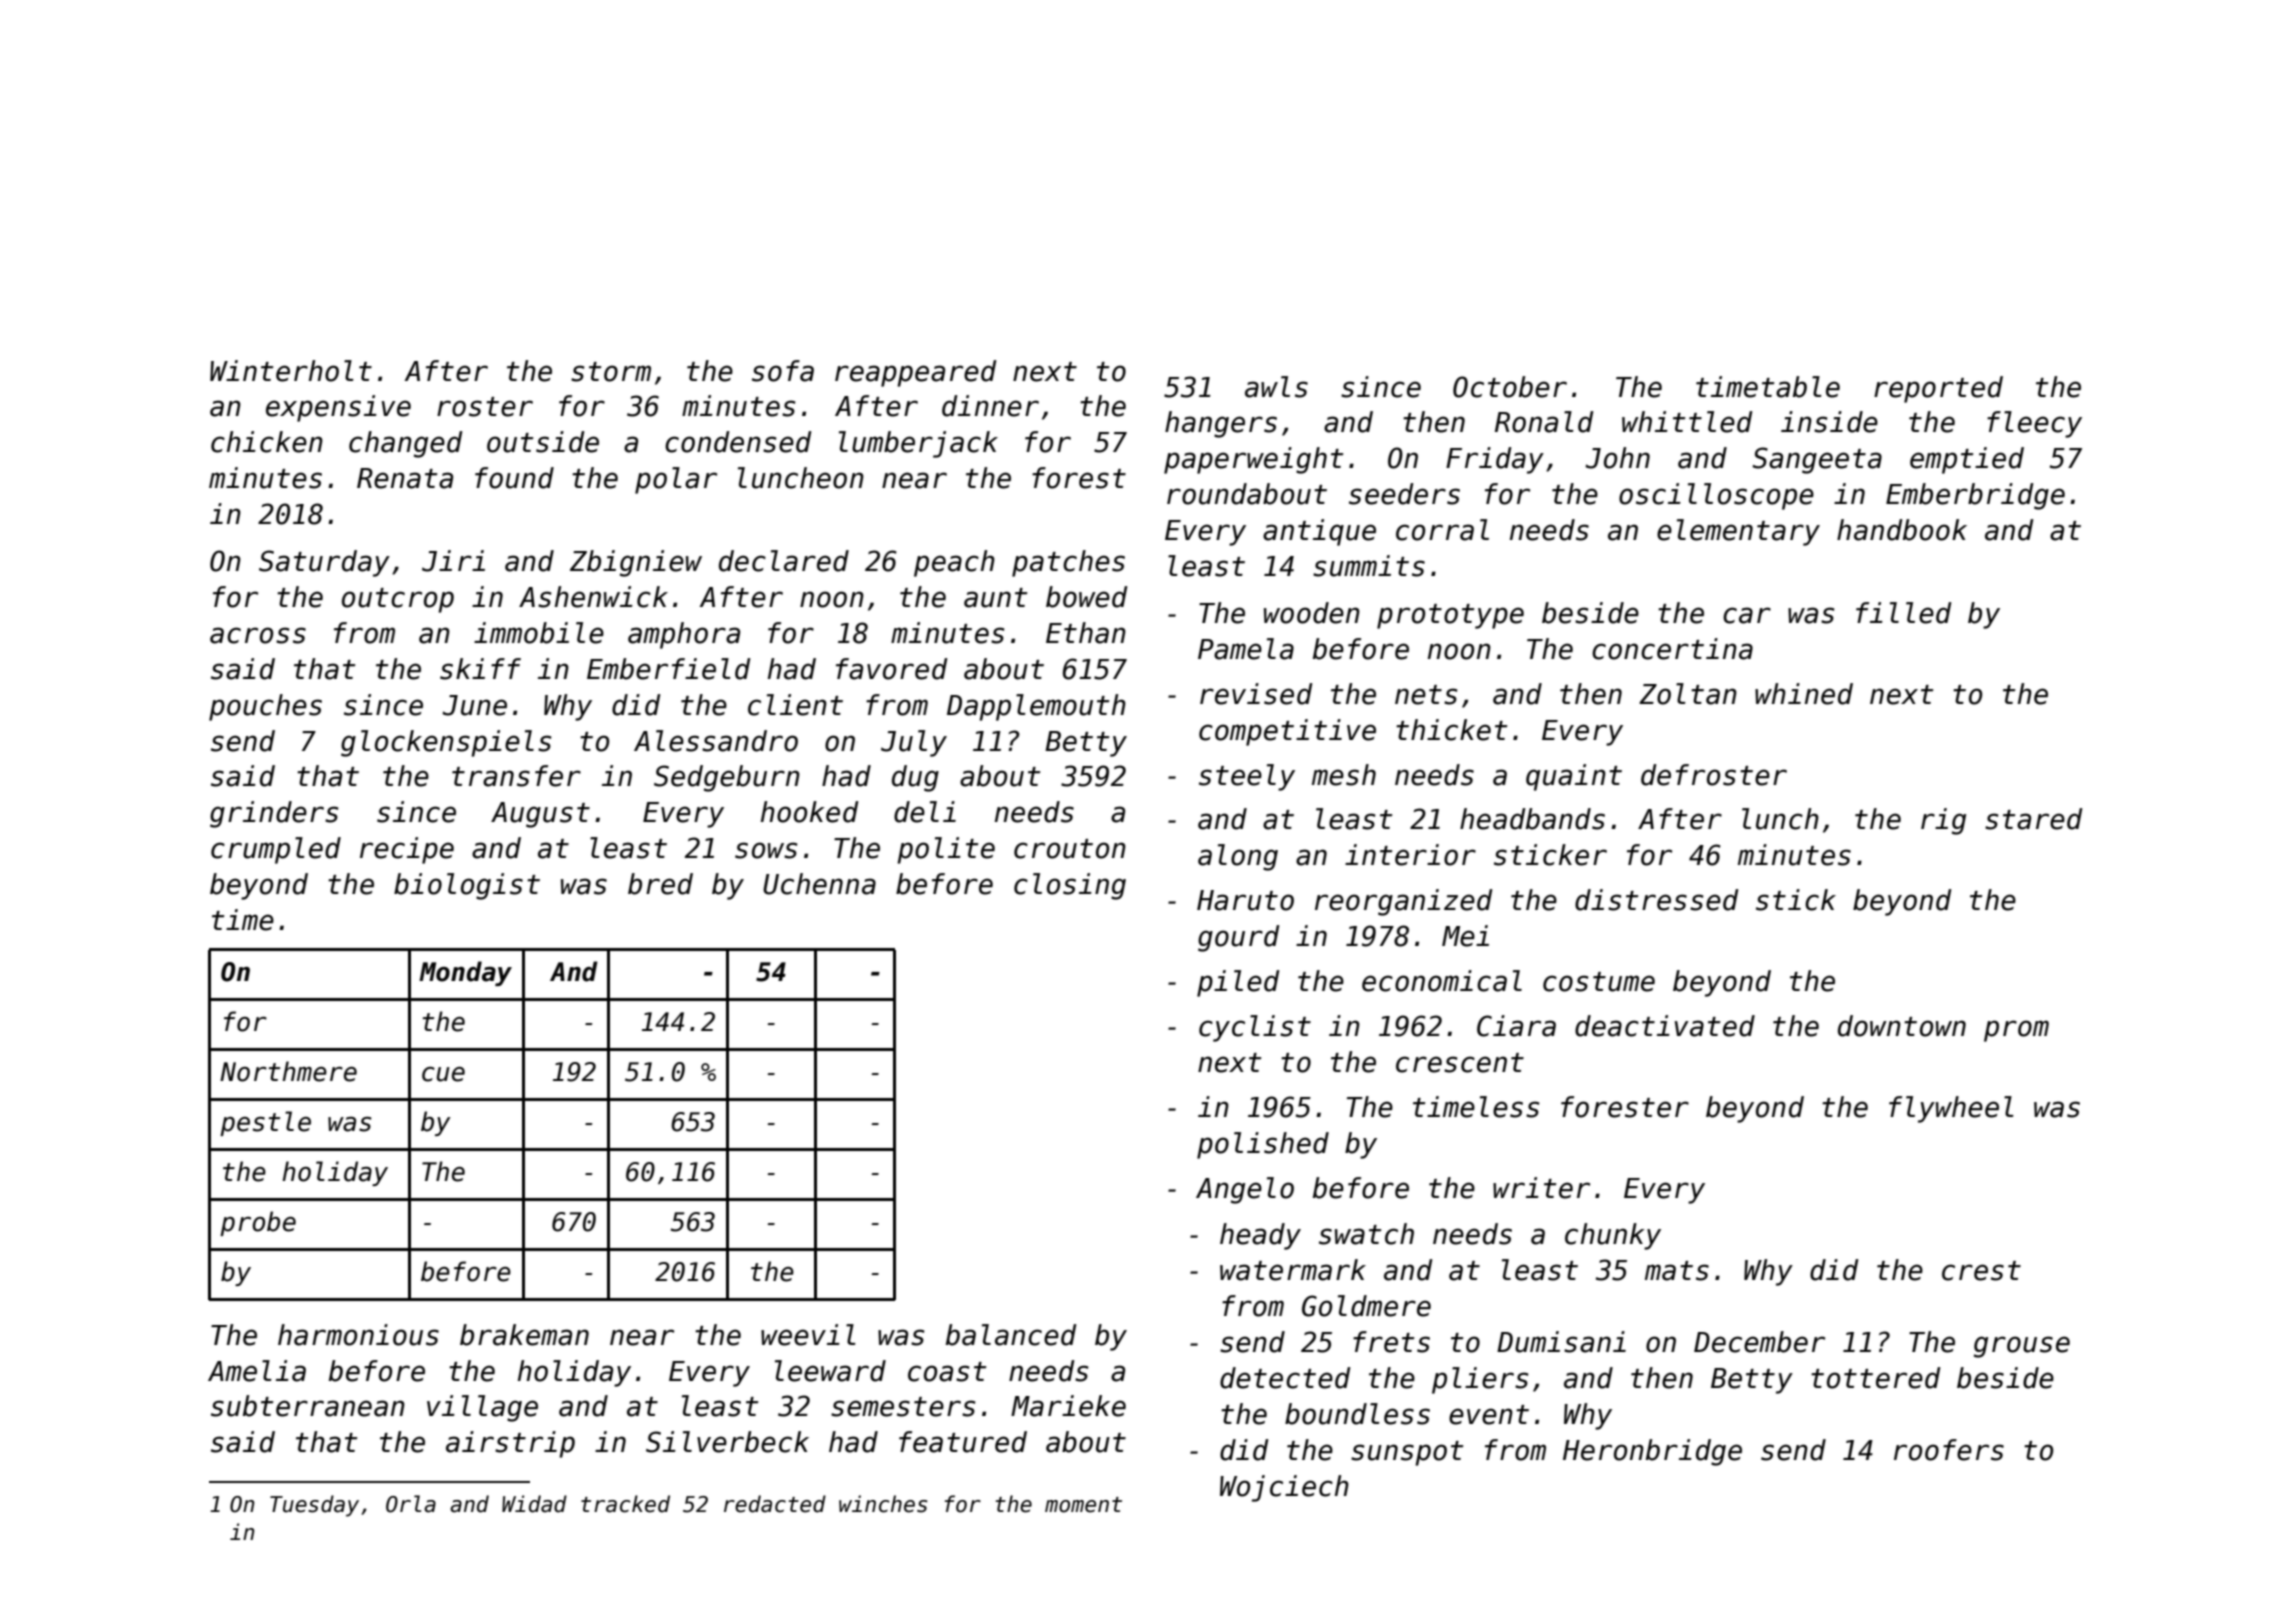 Image resolution: width=2292 pixels, height=1620 pixels. What do you see at coordinates (291, 371) in the screenshot?
I see `Winterholt` at bounding box center [291, 371].
